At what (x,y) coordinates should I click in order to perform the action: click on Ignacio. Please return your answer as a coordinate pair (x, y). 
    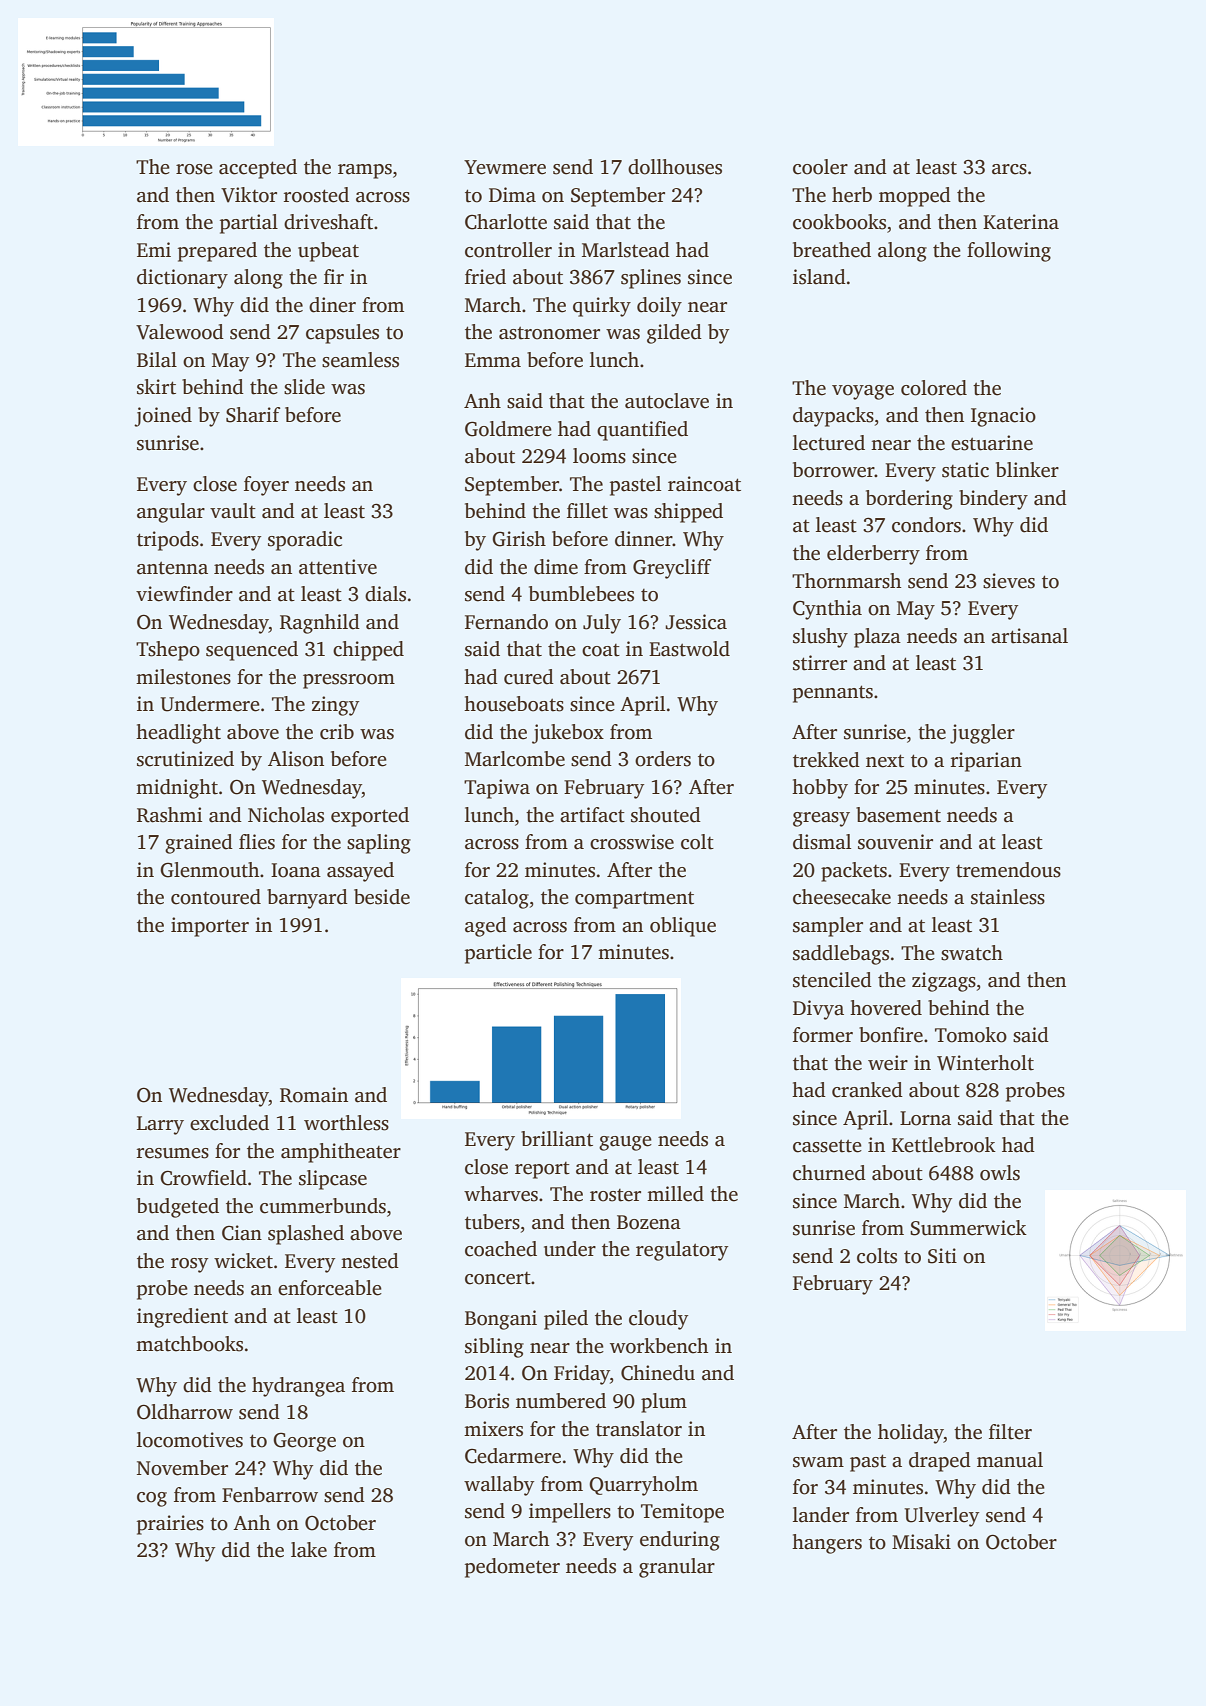
    Looking at the image, I should click on (1003, 417).
